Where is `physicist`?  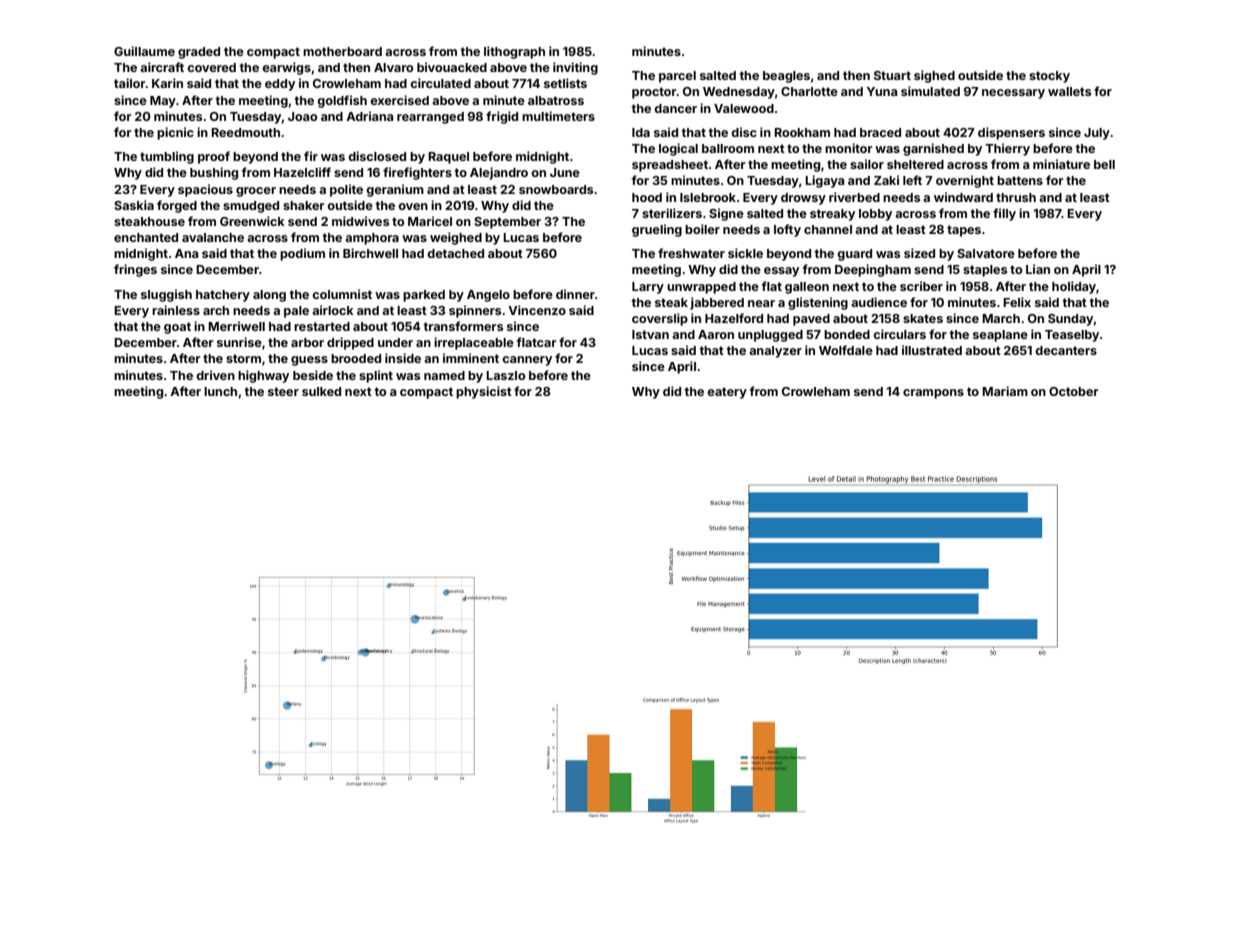
physicist is located at coordinates (484, 392).
